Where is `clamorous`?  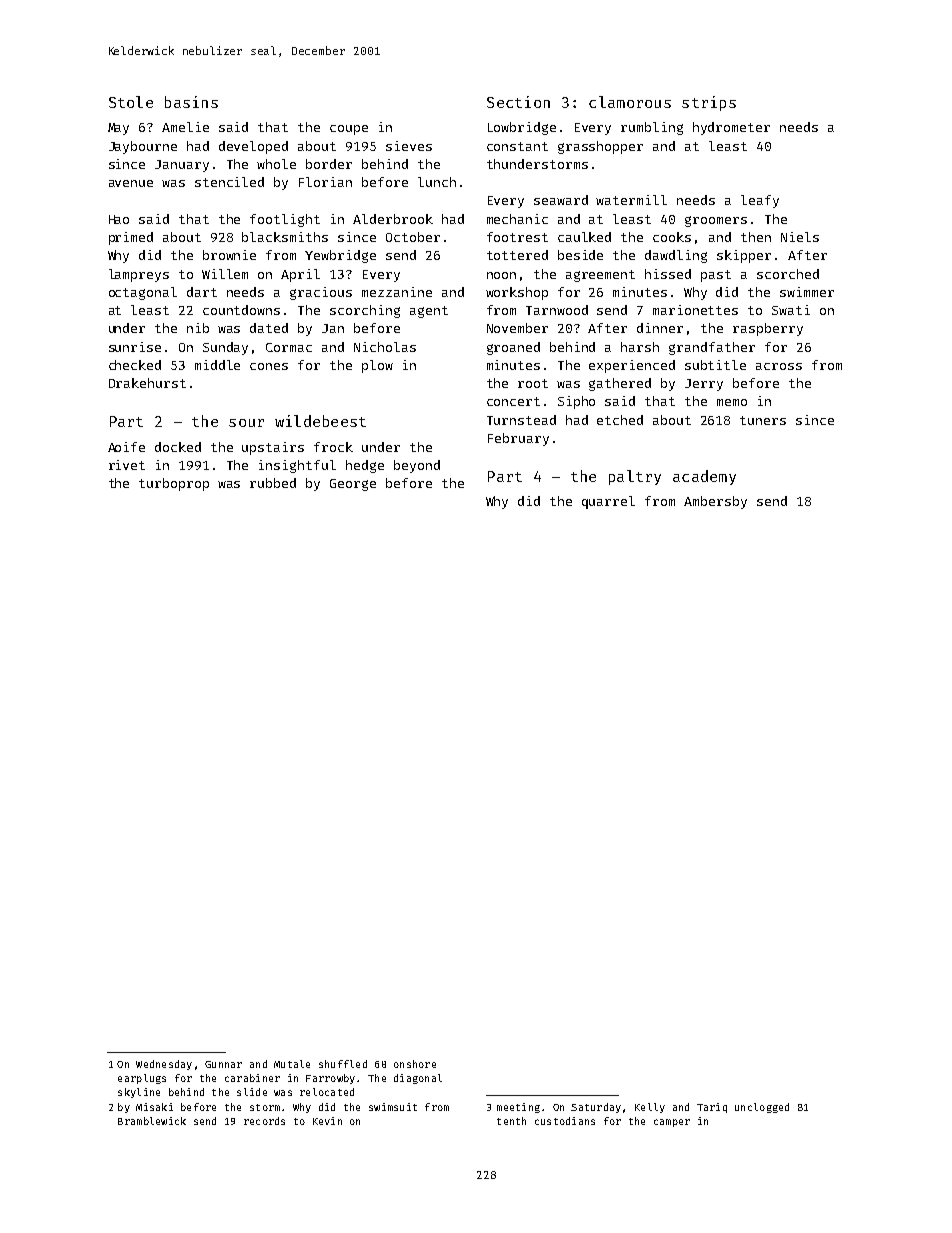 clamorous is located at coordinates (630, 102).
